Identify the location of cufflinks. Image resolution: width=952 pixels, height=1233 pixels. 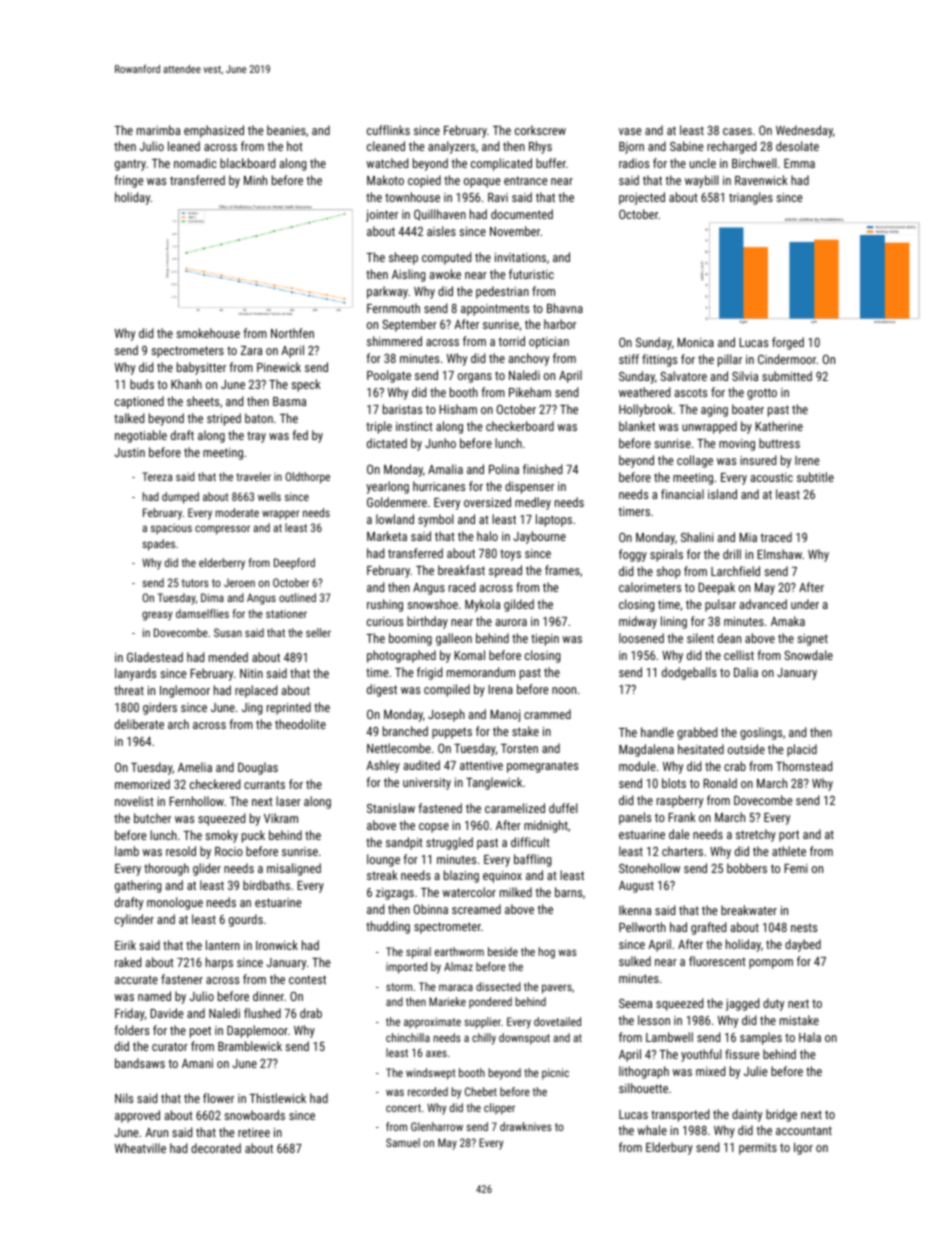
(388, 130).
